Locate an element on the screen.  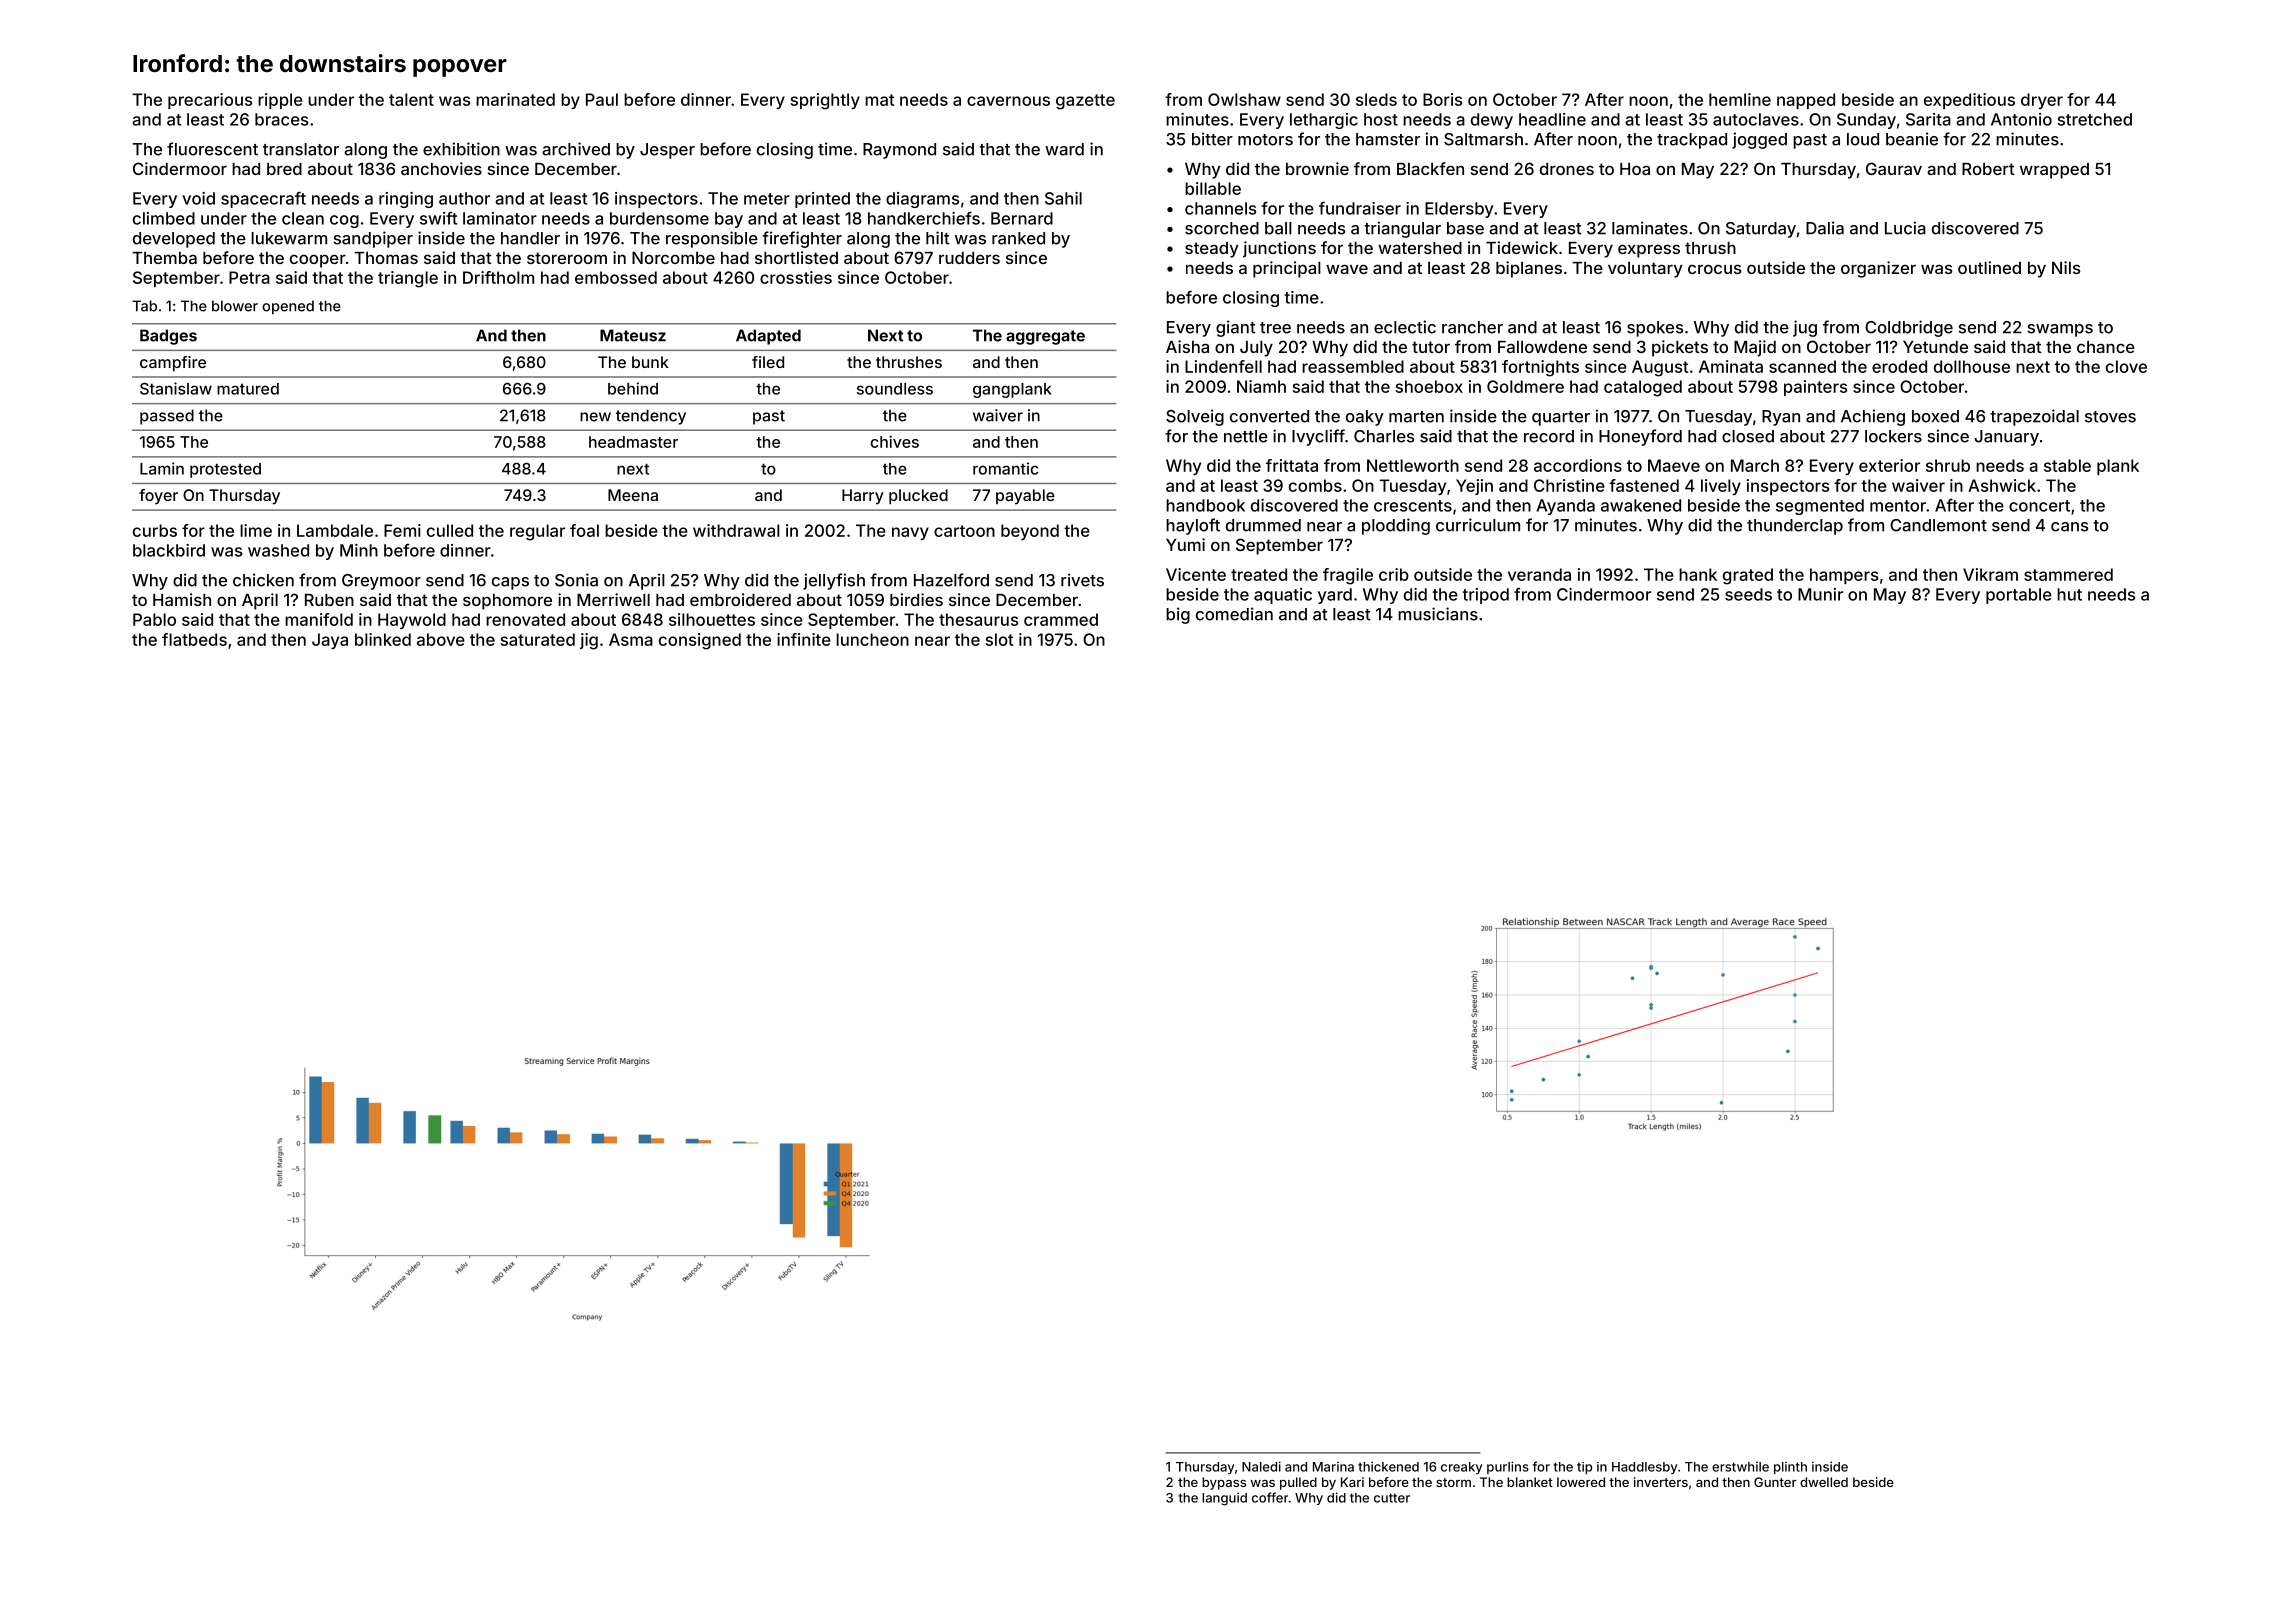
Mateusz is located at coordinates (633, 335).
